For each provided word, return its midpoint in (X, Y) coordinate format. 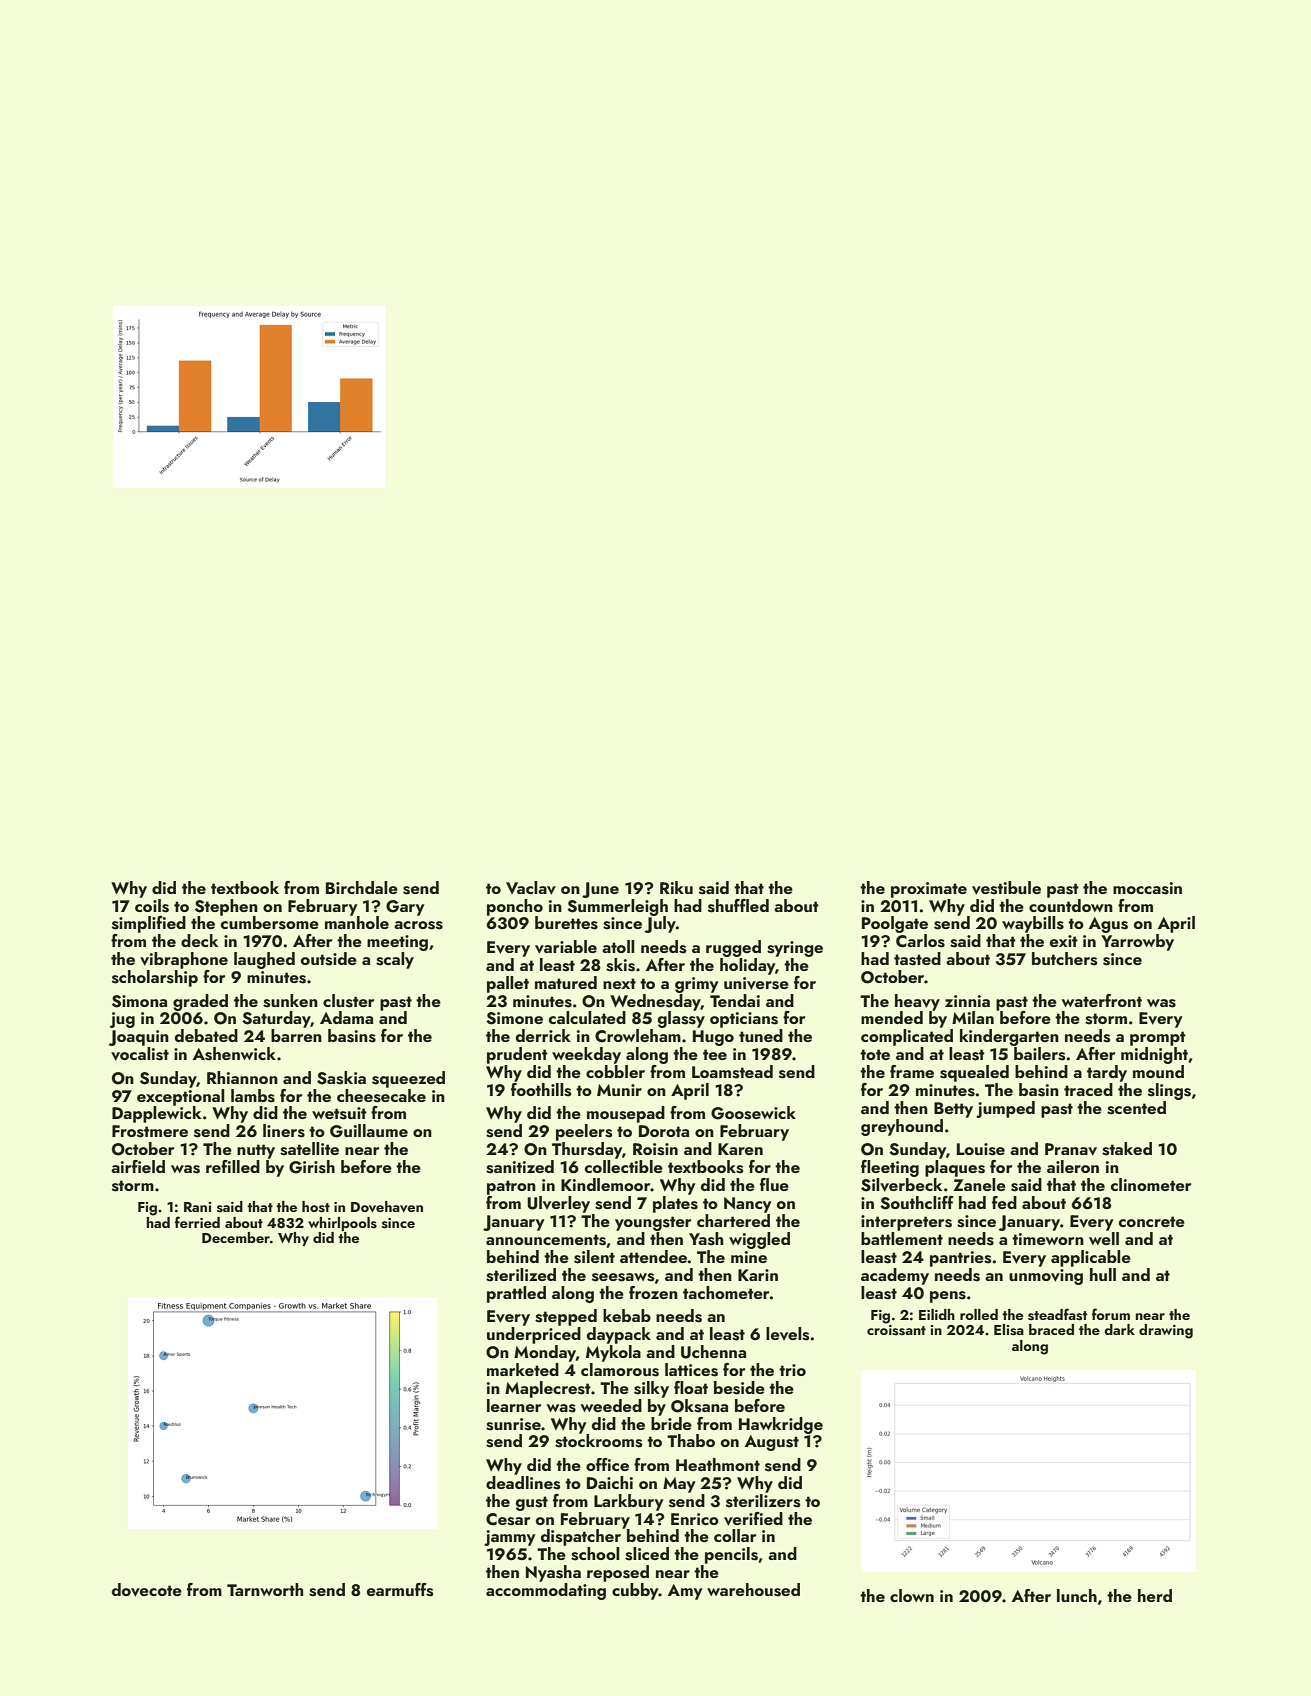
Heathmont (718, 1464)
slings (1169, 1091)
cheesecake (381, 1096)
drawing (1166, 1331)
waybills (1033, 924)
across (418, 925)
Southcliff (917, 1203)
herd (1155, 1595)
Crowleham (638, 1036)
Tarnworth (265, 1589)
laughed (264, 960)
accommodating (546, 1591)
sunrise (513, 1424)
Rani (197, 1207)
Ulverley (558, 1204)
